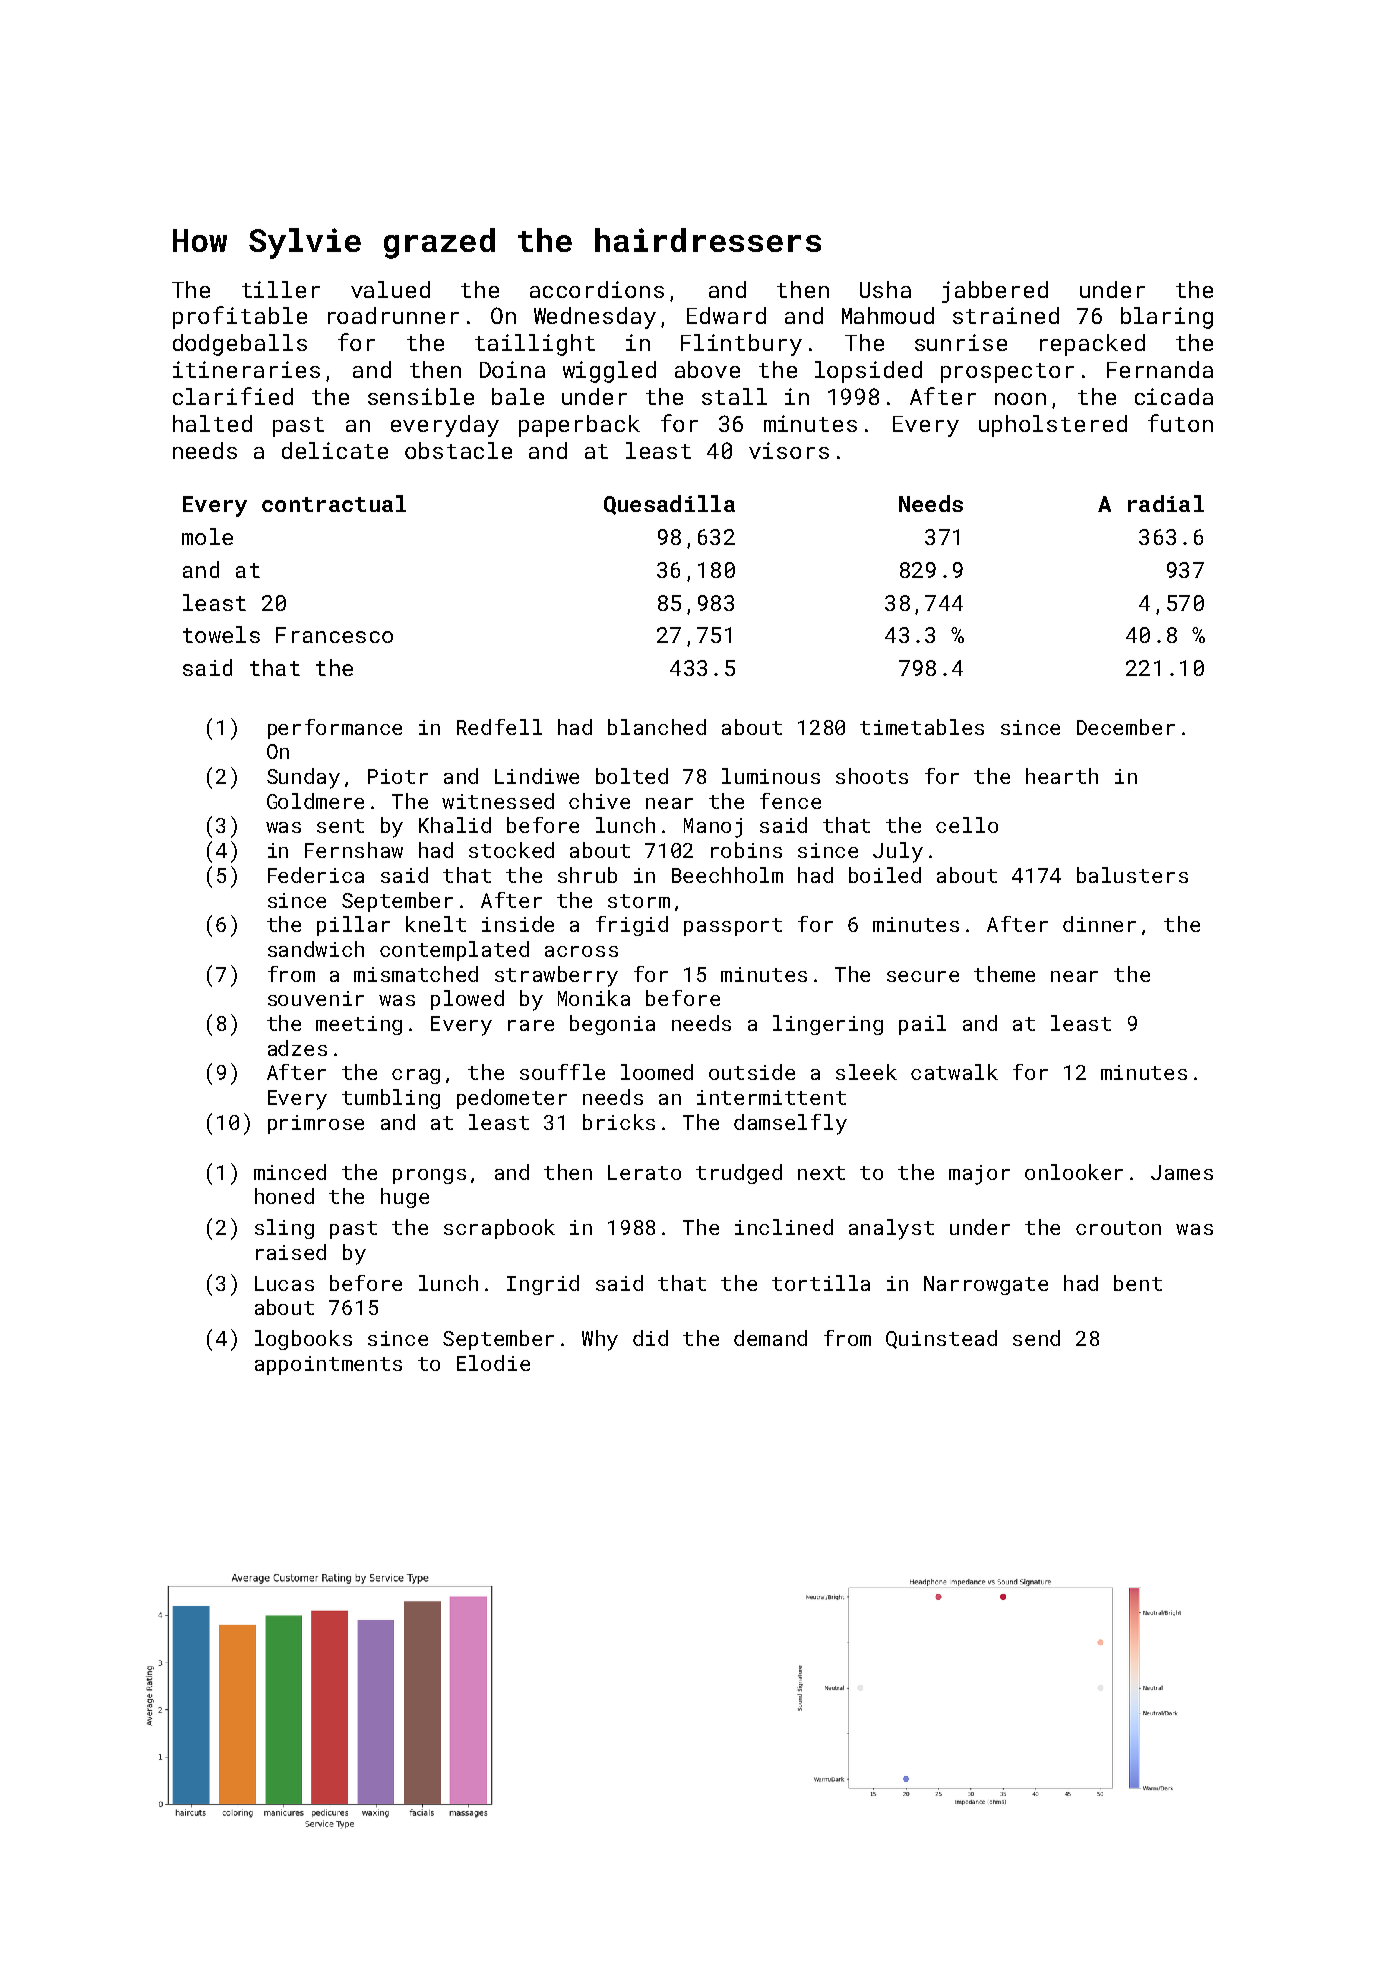  What do you see at coordinates (789, 450) in the screenshot?
I see `visors` at bounding box center [789, 450].
